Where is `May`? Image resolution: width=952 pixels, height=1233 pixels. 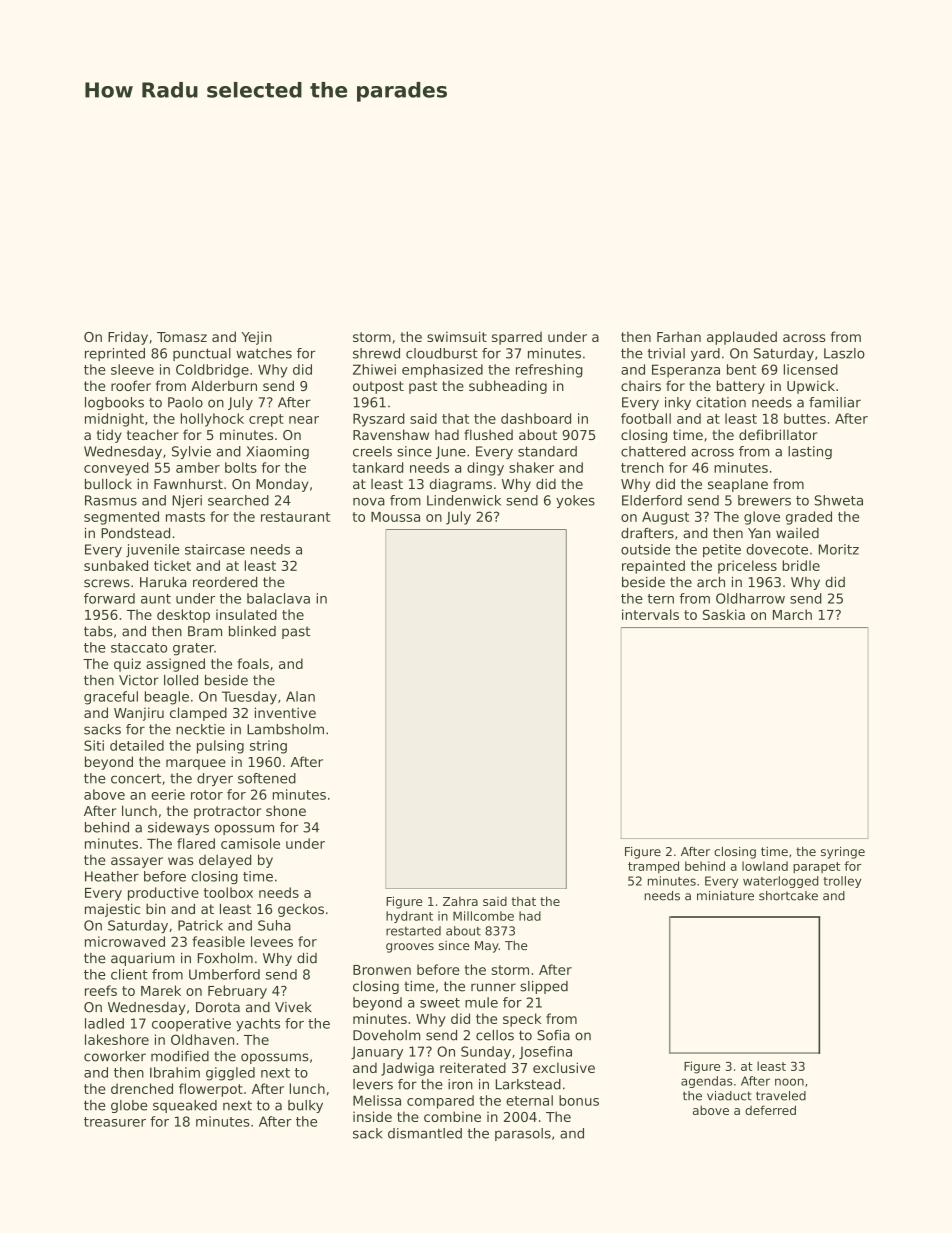 May is located at coordinates (487, 947).
